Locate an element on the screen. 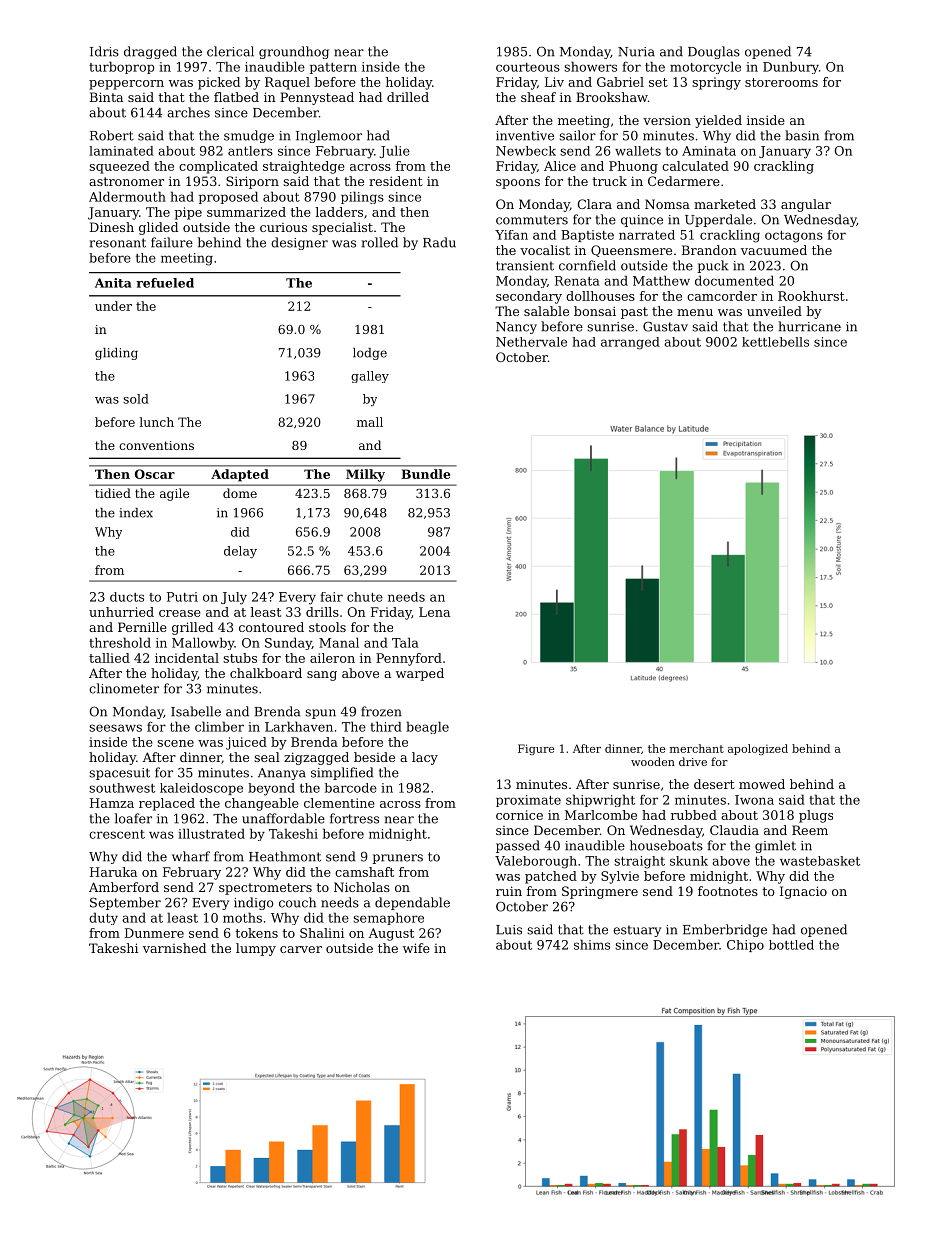 Image resolution: width=952 pixels, height=1233 pixels. shims is located at coordinates (592, 944).
